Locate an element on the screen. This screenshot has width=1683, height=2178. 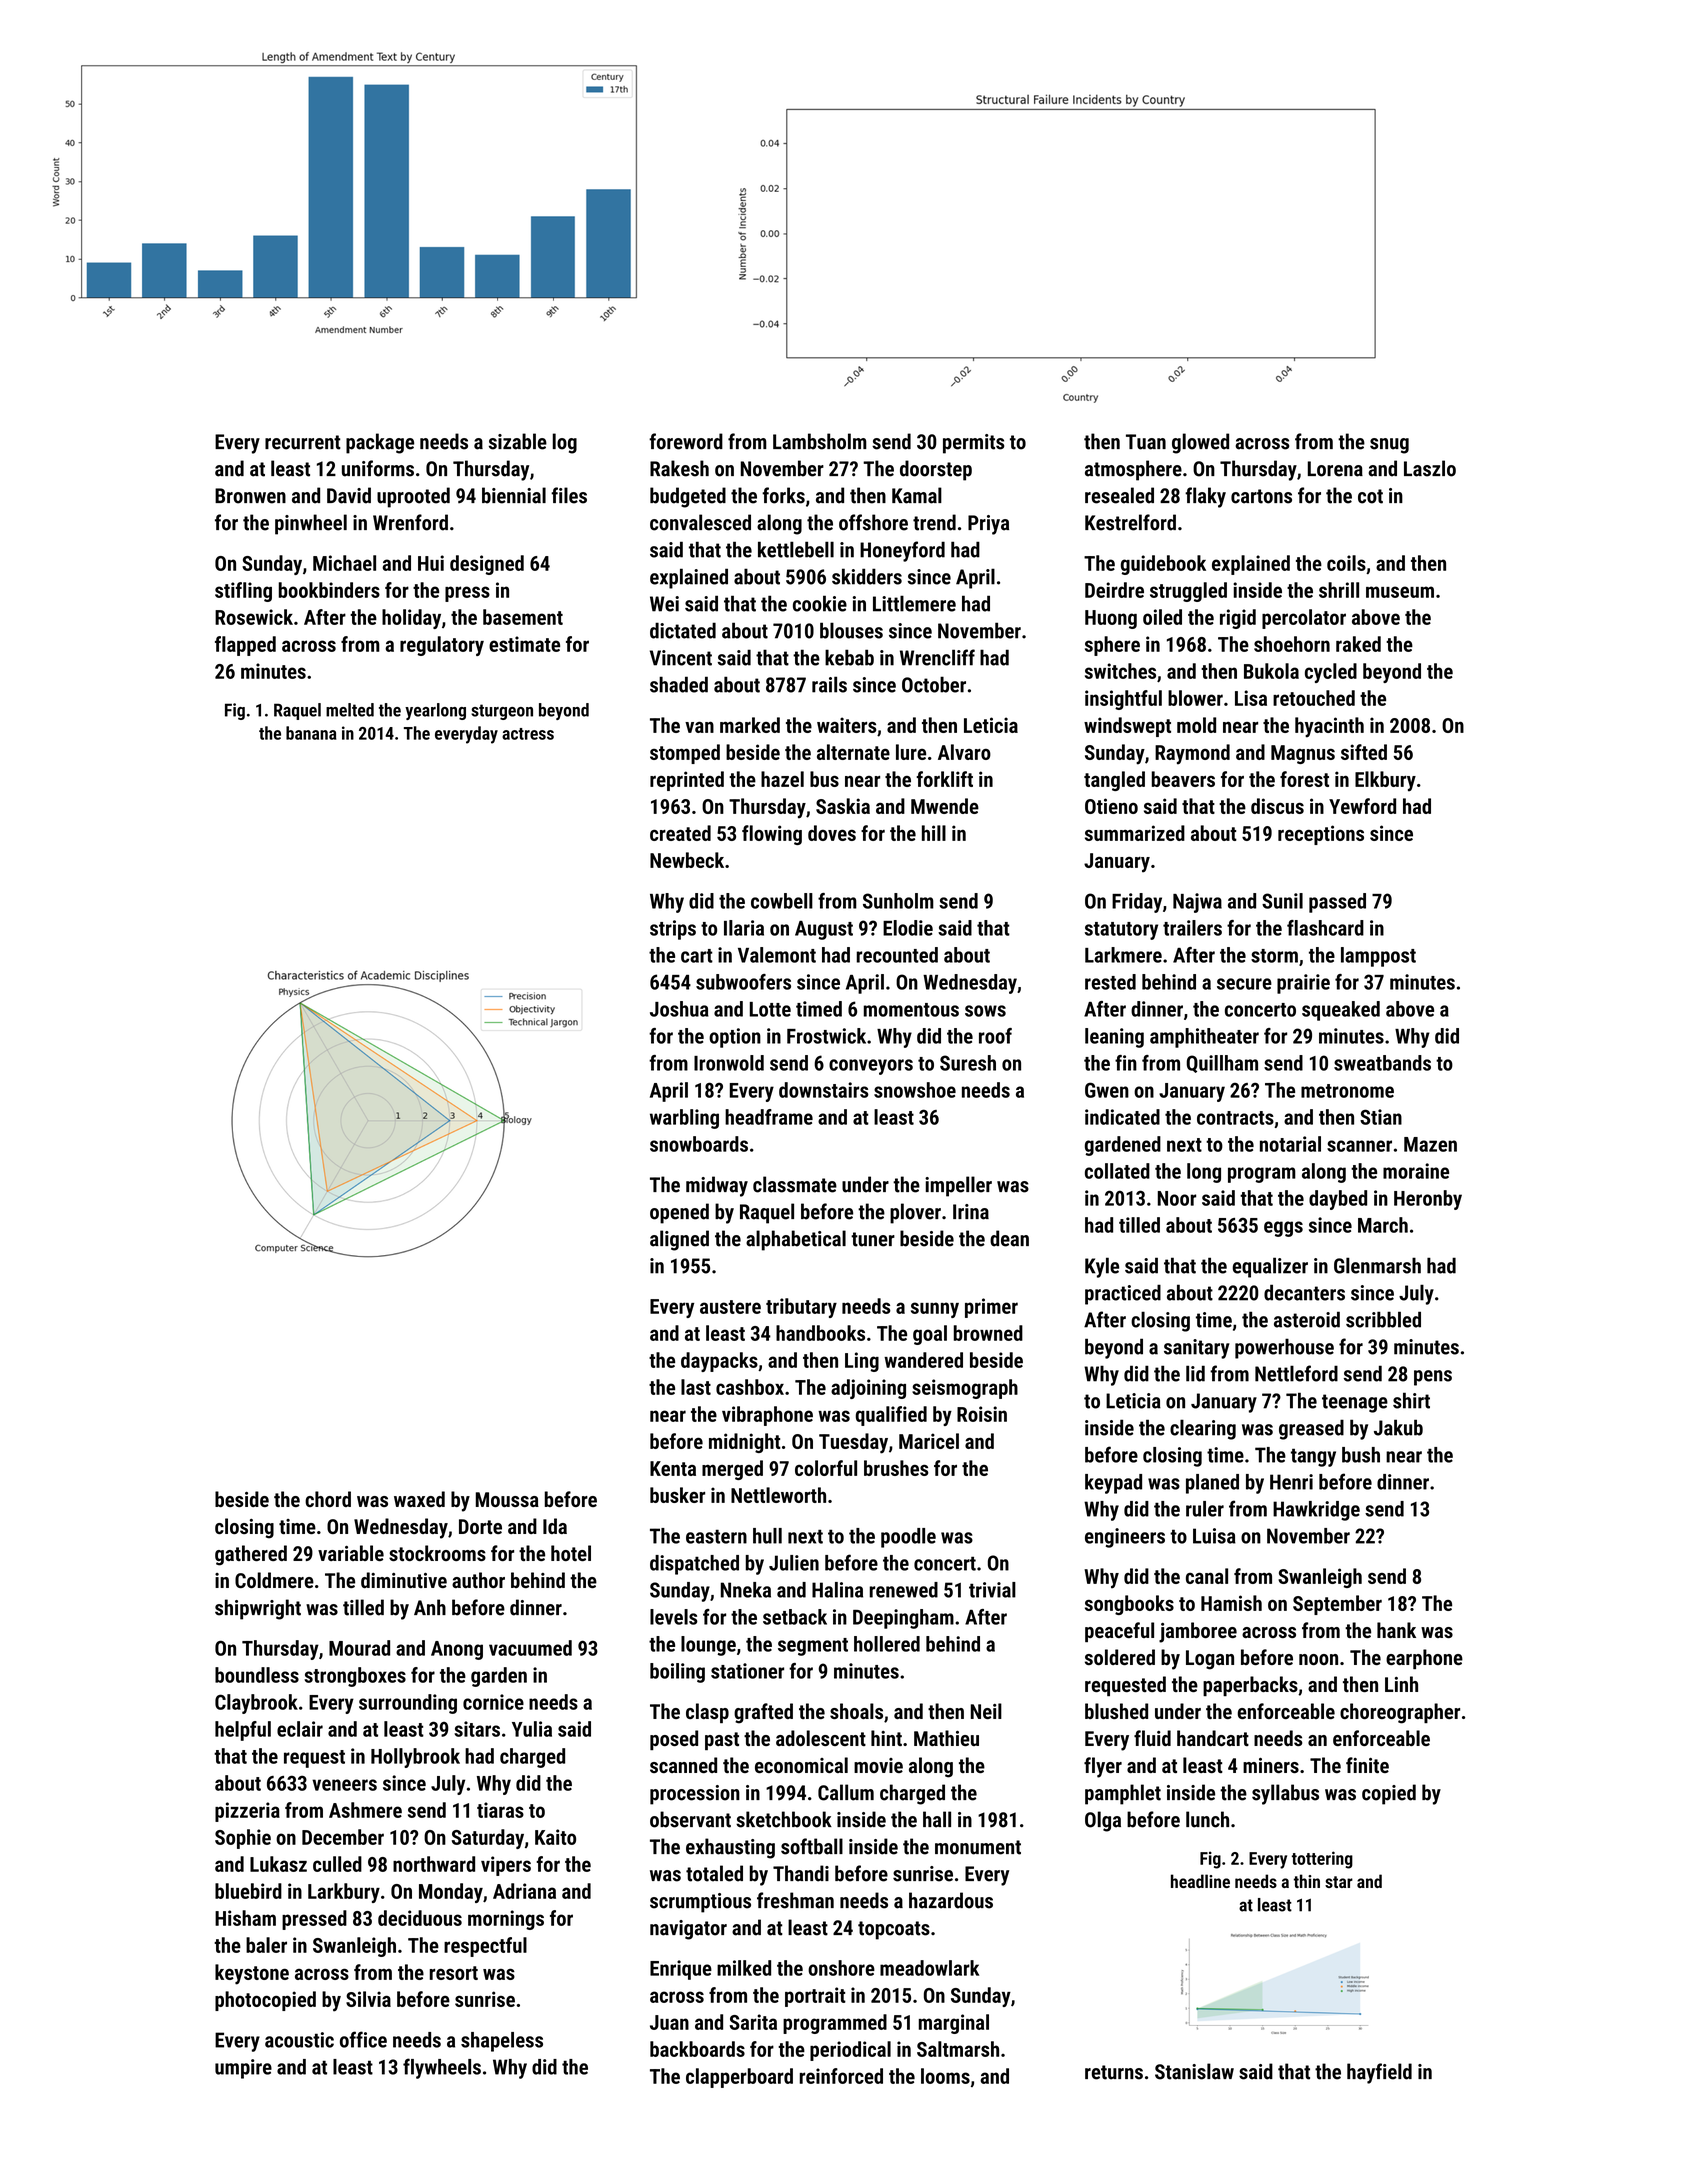
Priya is located at coordinates (988, 525).
